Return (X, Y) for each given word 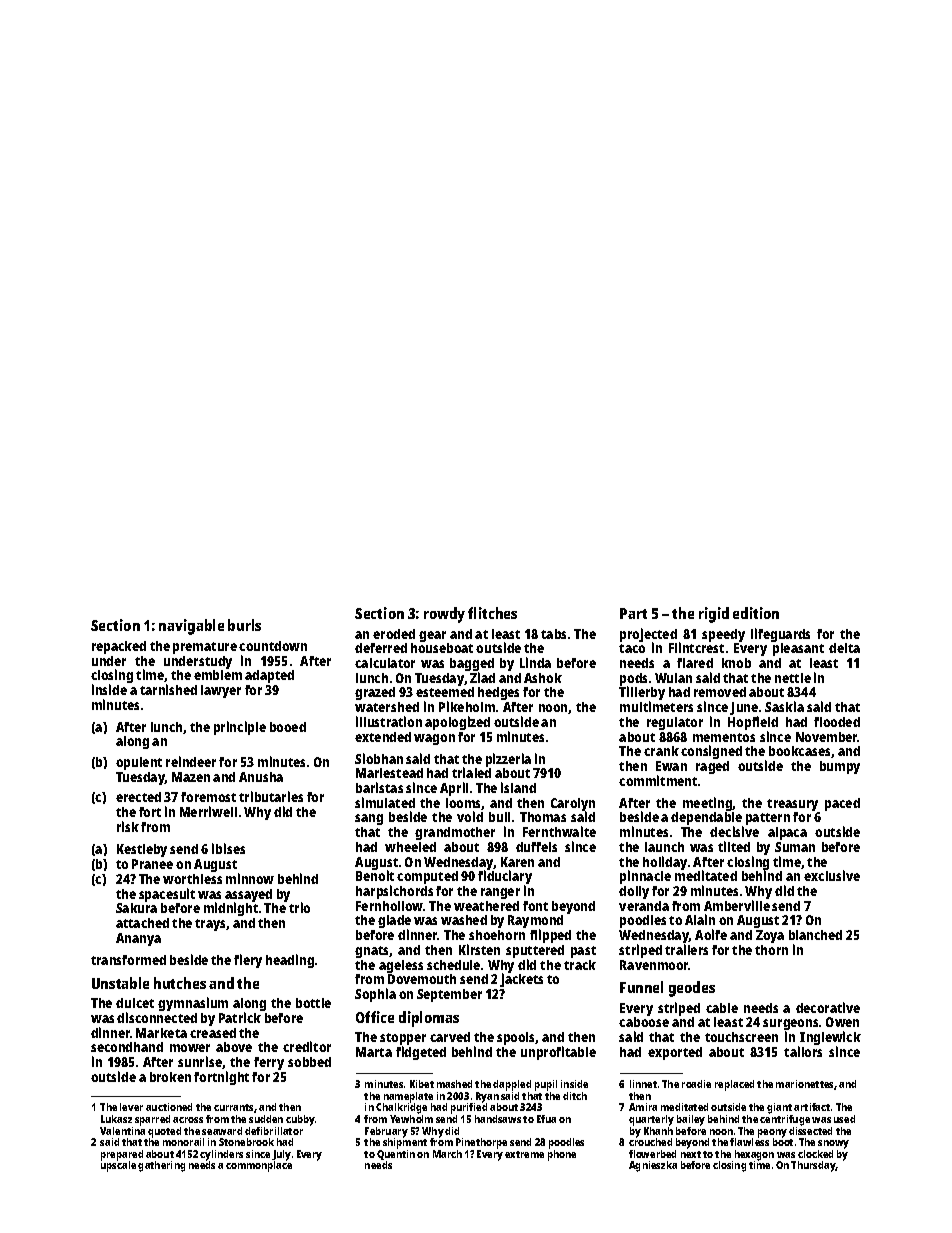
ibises (228, 848)
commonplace (259, 1166)
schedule (453, 965)
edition (756, 613)
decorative (828, 1007)
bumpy (840, 767)
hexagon (754, 1155)
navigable (191, 627)
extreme (524, 1154)
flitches (492, 613)
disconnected (157, 1017)
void (470, 816)
